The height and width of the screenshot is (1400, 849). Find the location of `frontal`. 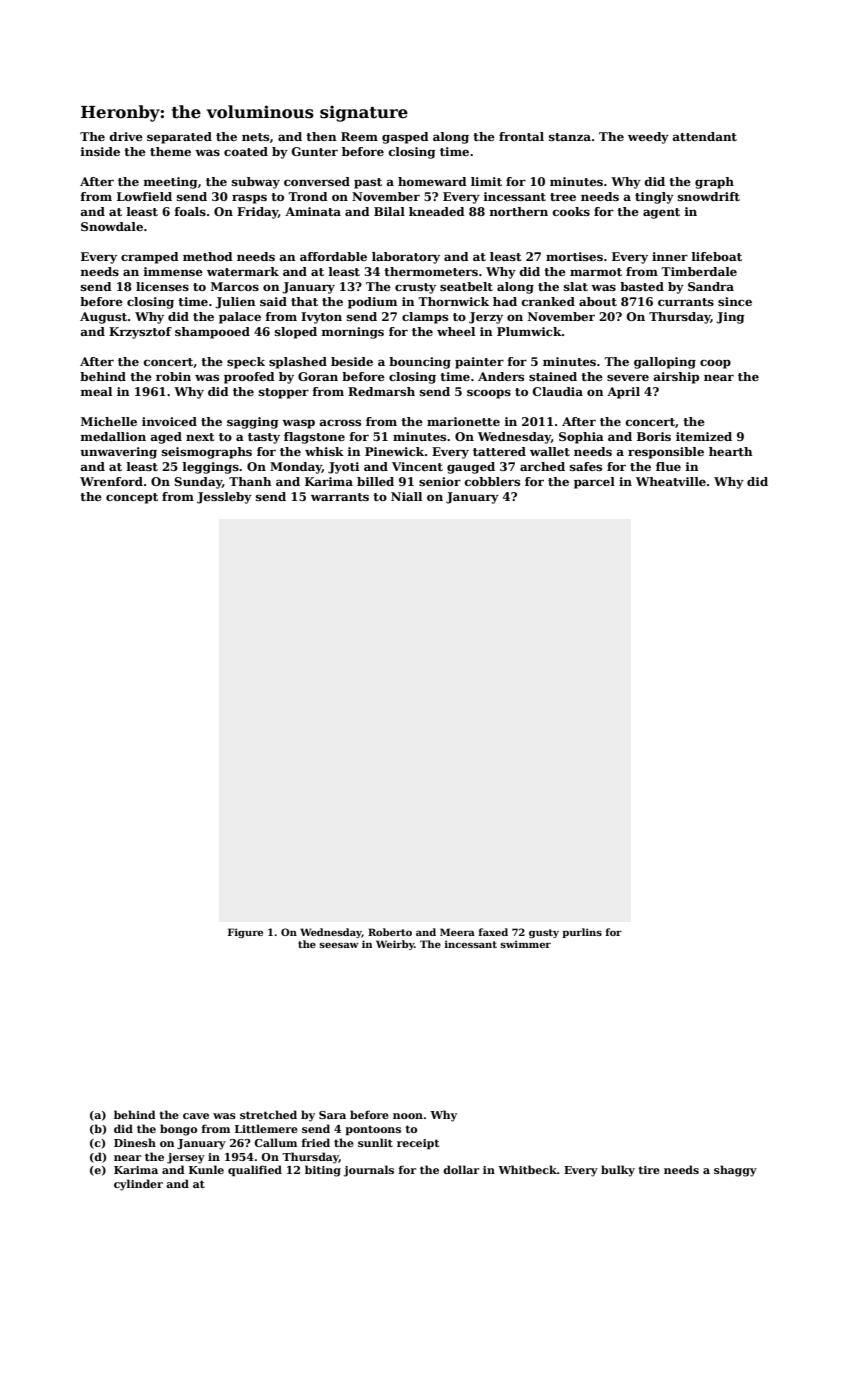

frontal is located at coordinates (521, 136).
